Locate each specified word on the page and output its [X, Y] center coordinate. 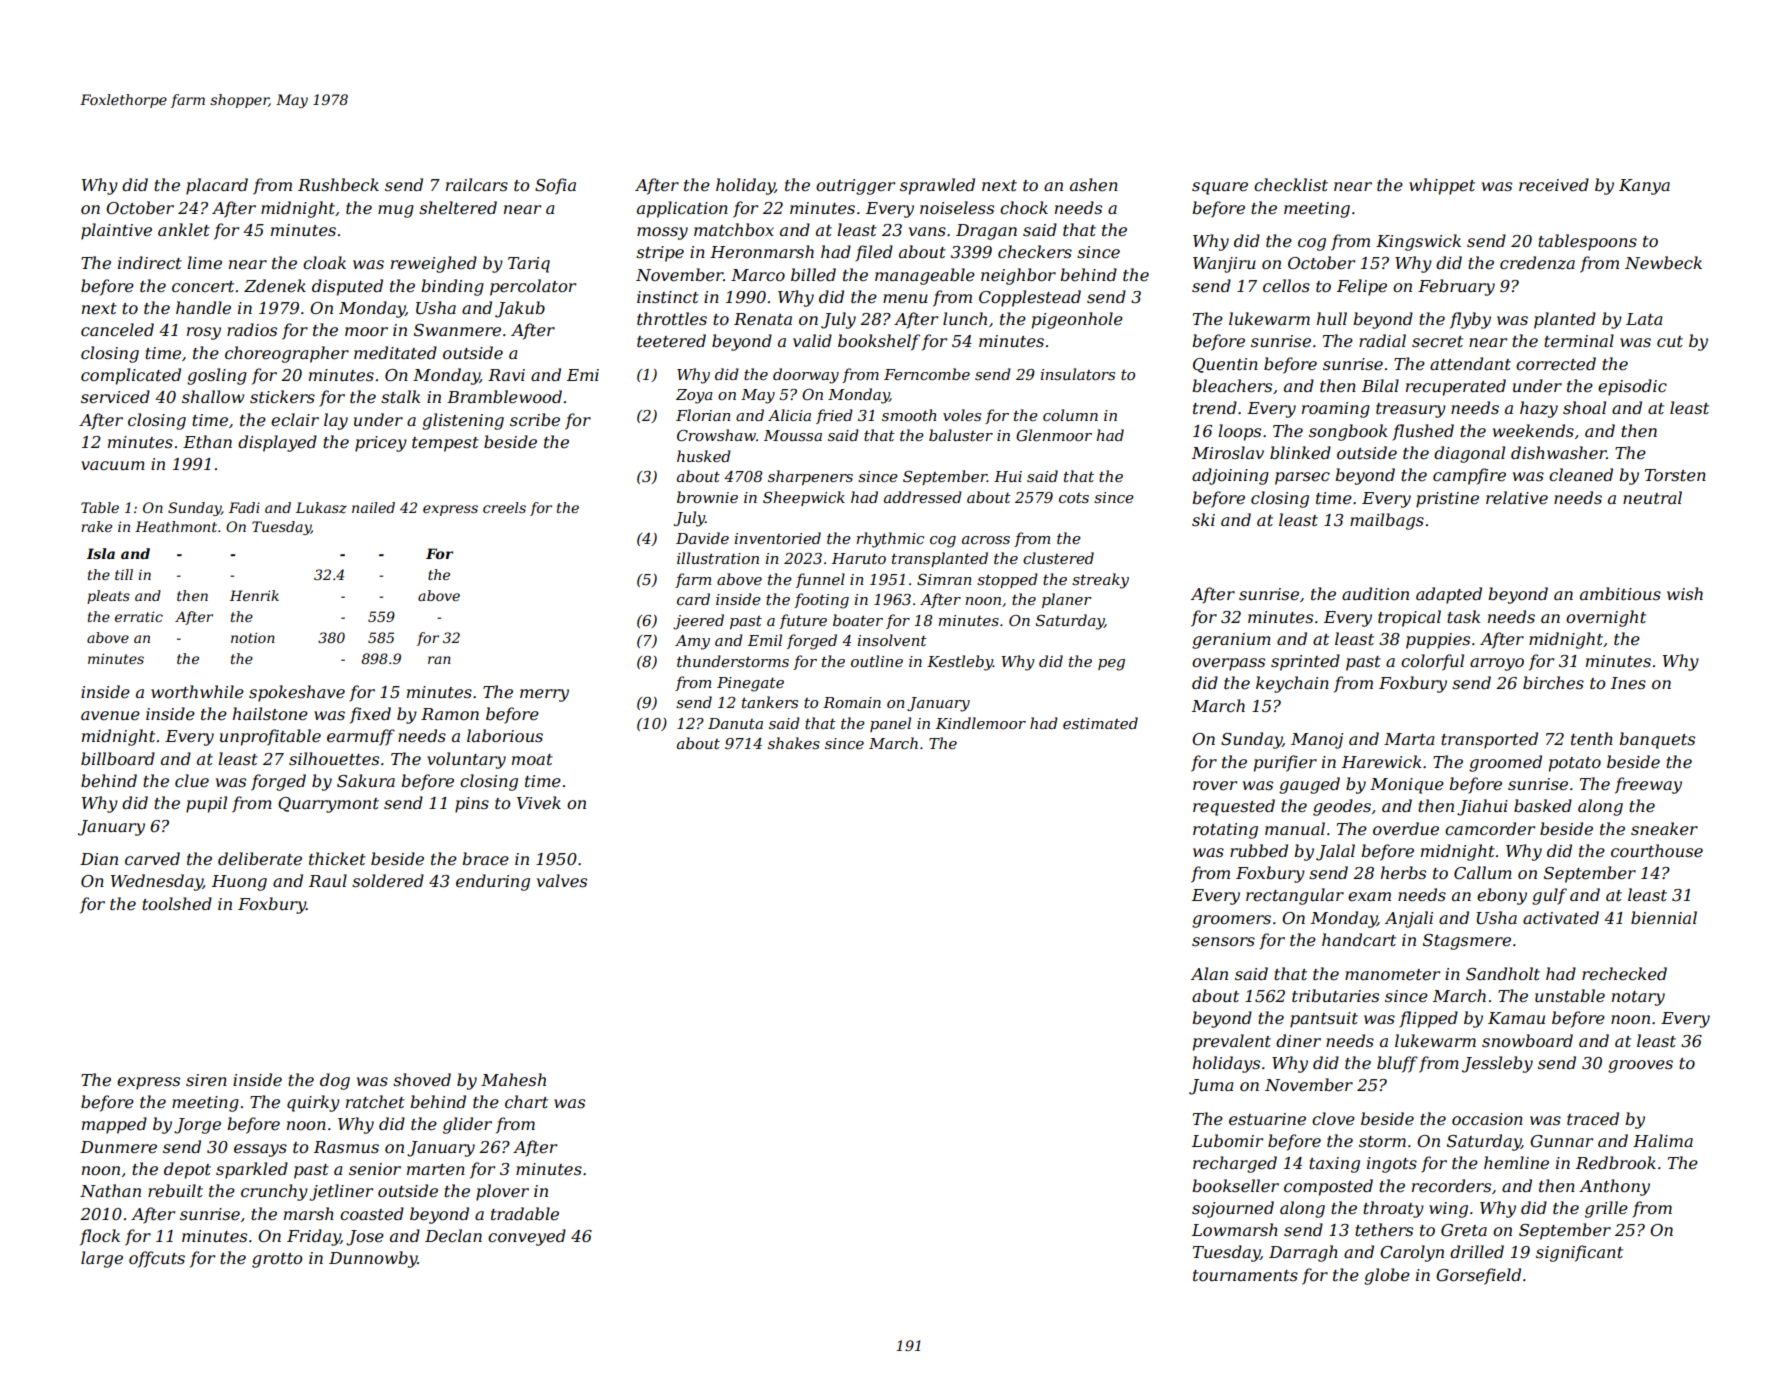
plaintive [116, 231]
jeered [698, 622]
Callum [1483, 872]
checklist [1291, 184]
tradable [525, 1213]
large [102, 1259]
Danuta [735, 723]
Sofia [555, 186]
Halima [1663, 1140]
